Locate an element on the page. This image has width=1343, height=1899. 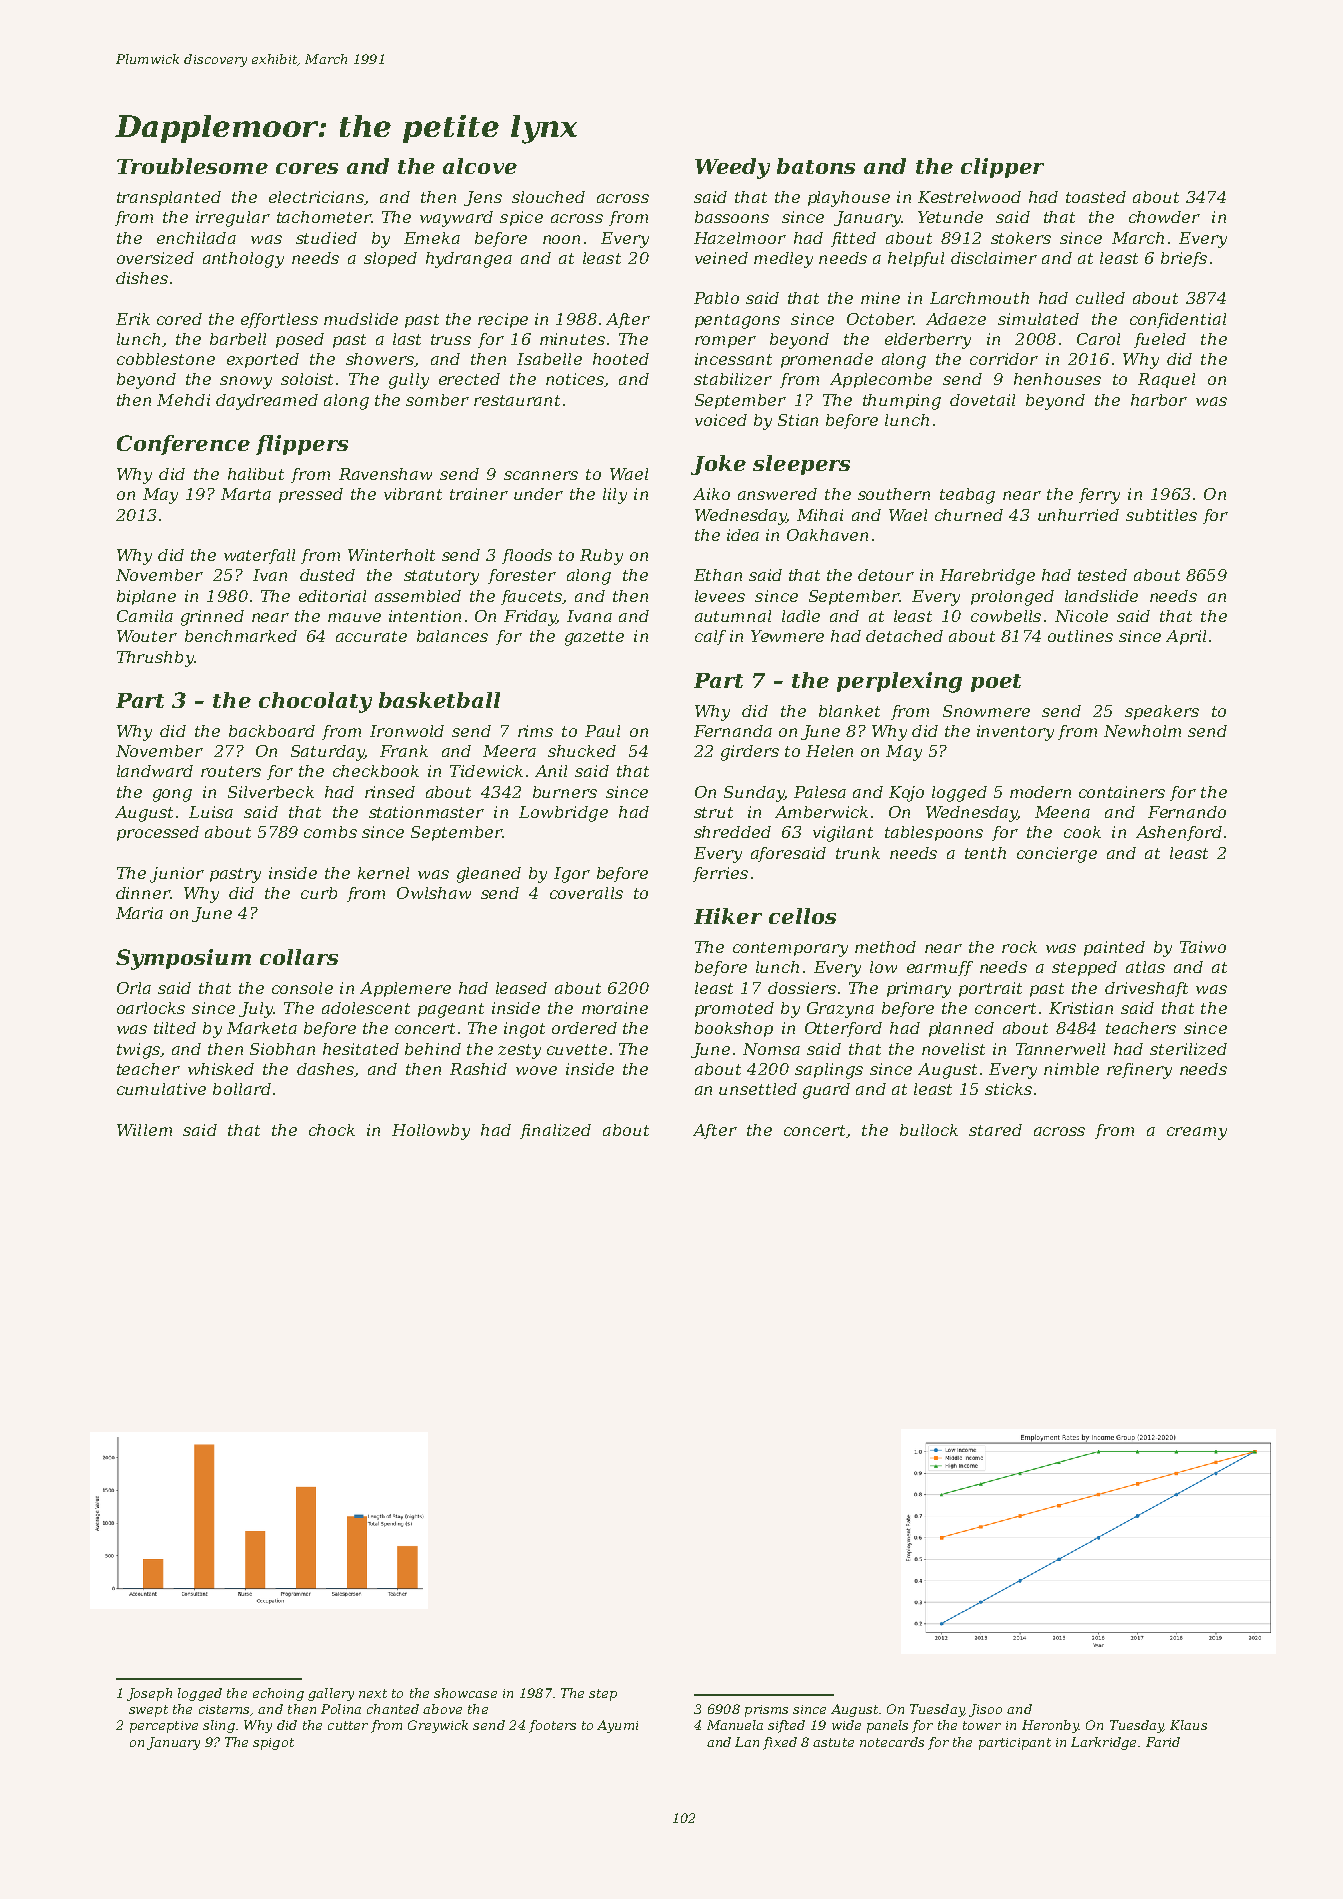
tilted is located at coordinates (175, 1028).
